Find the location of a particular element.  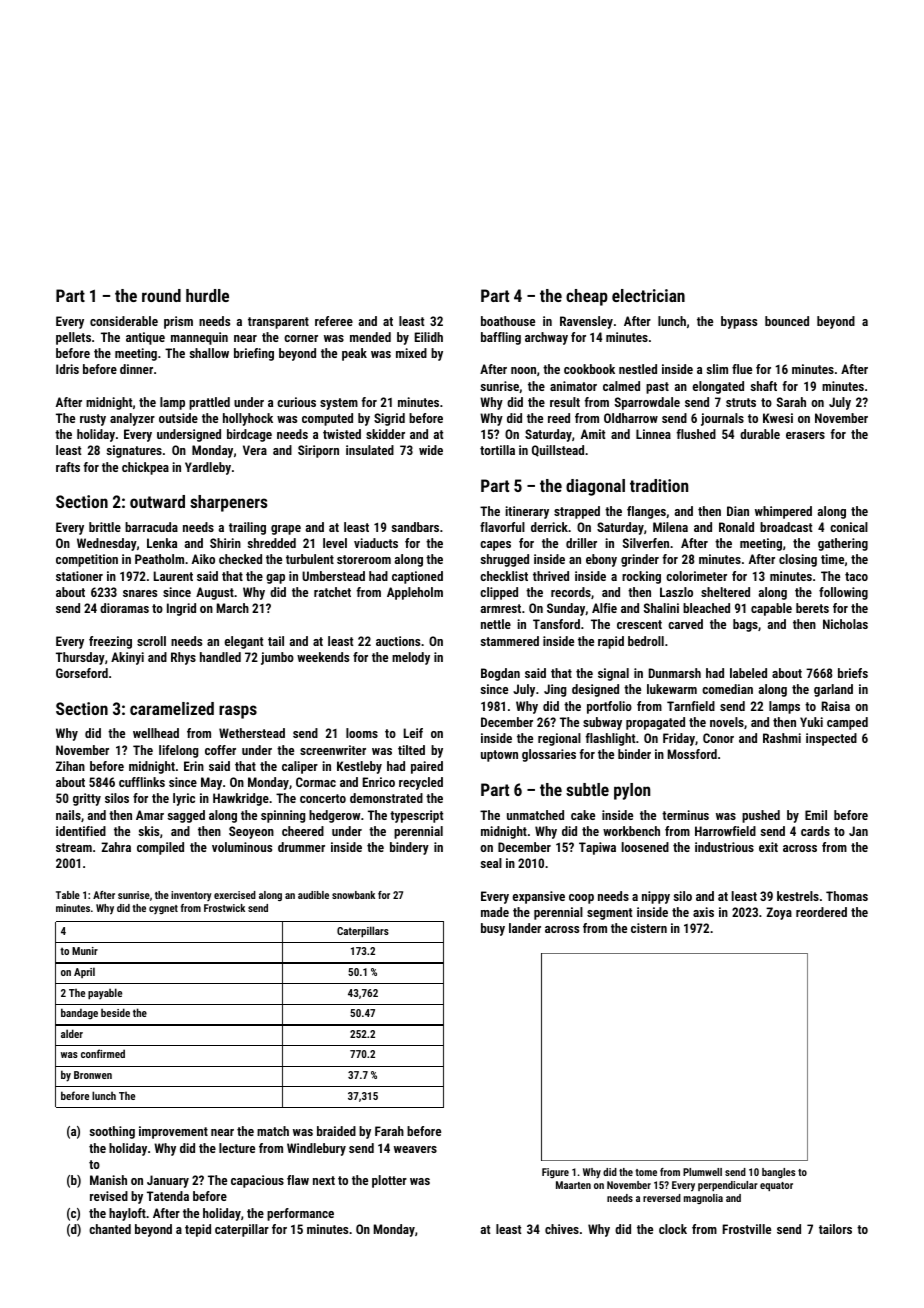

antique is located at coordinates (145, 338).
